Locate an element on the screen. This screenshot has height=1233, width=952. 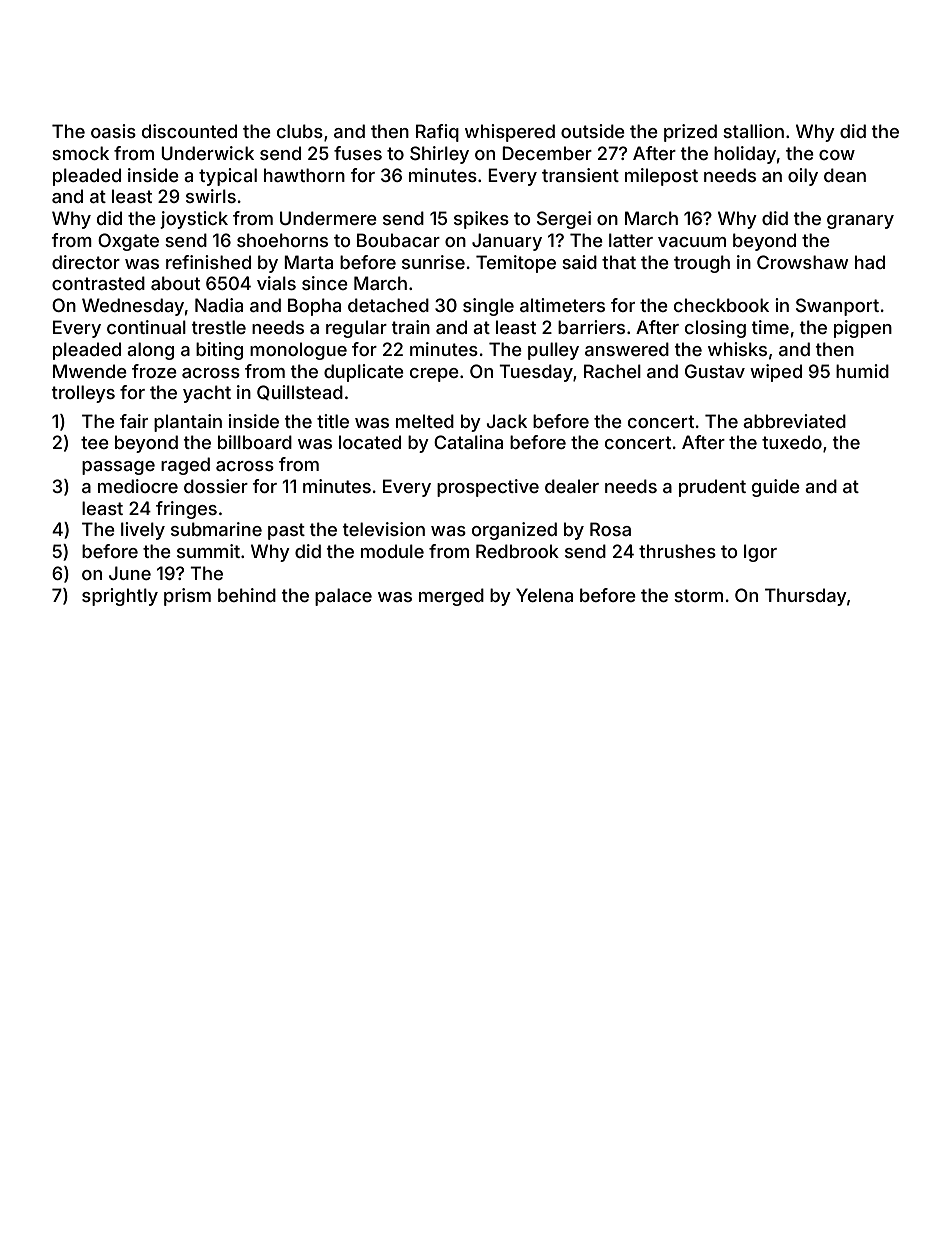
guide is located at coordinates (776, 488).
